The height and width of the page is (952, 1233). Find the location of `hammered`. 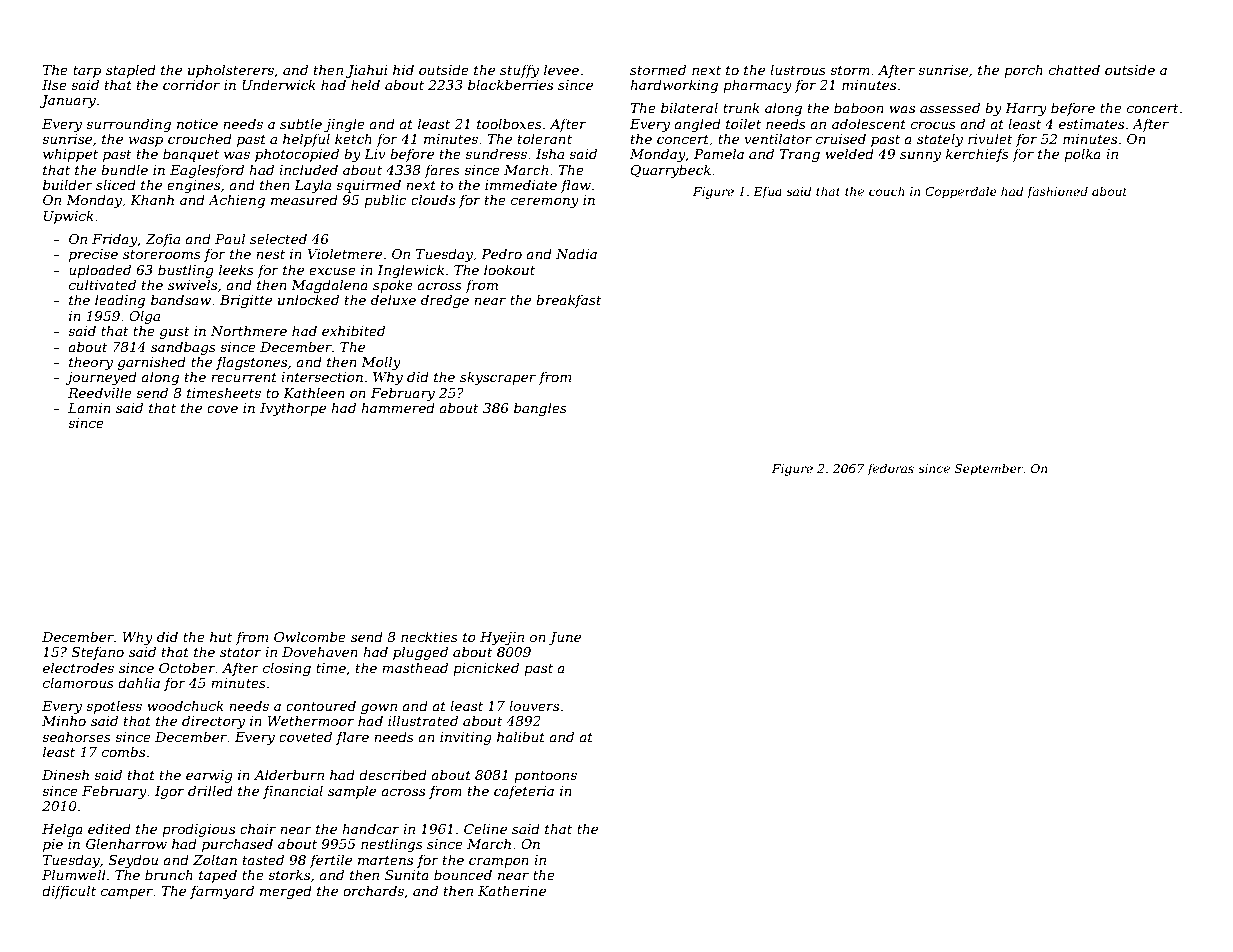

hammered is located at coordinates (398, 407).
